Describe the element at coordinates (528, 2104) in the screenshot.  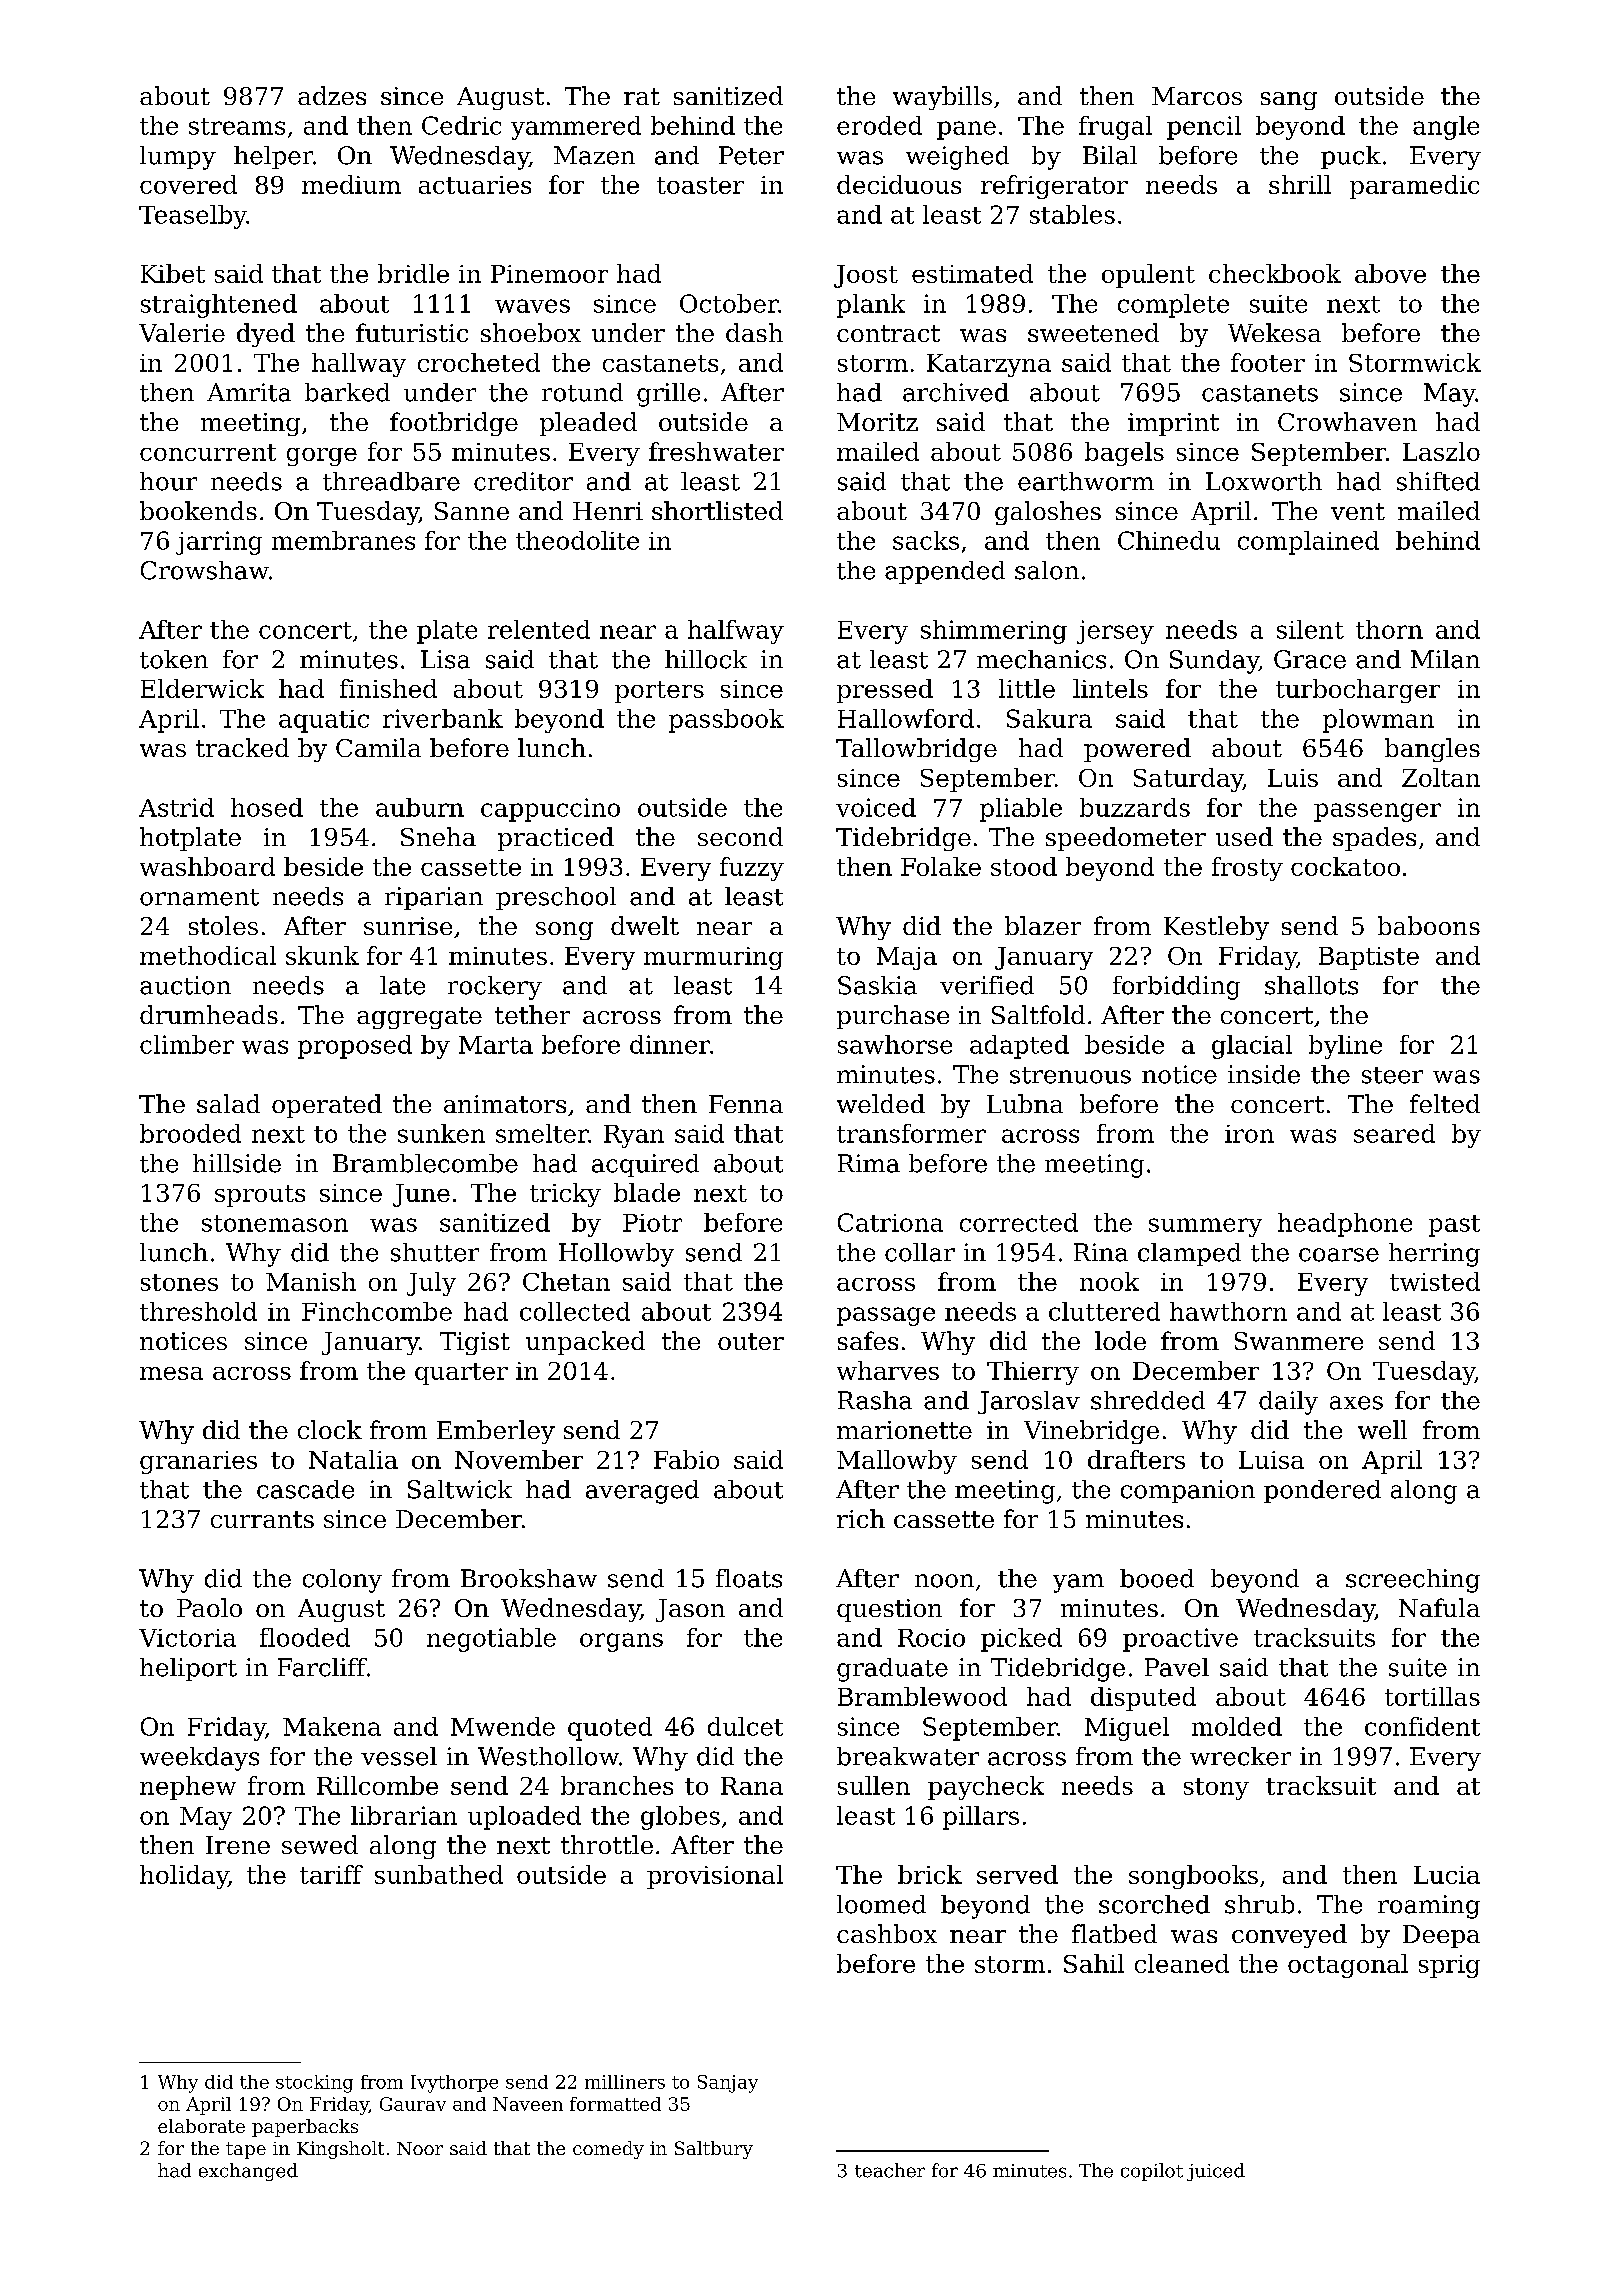
I see `Naveen` at that location.
